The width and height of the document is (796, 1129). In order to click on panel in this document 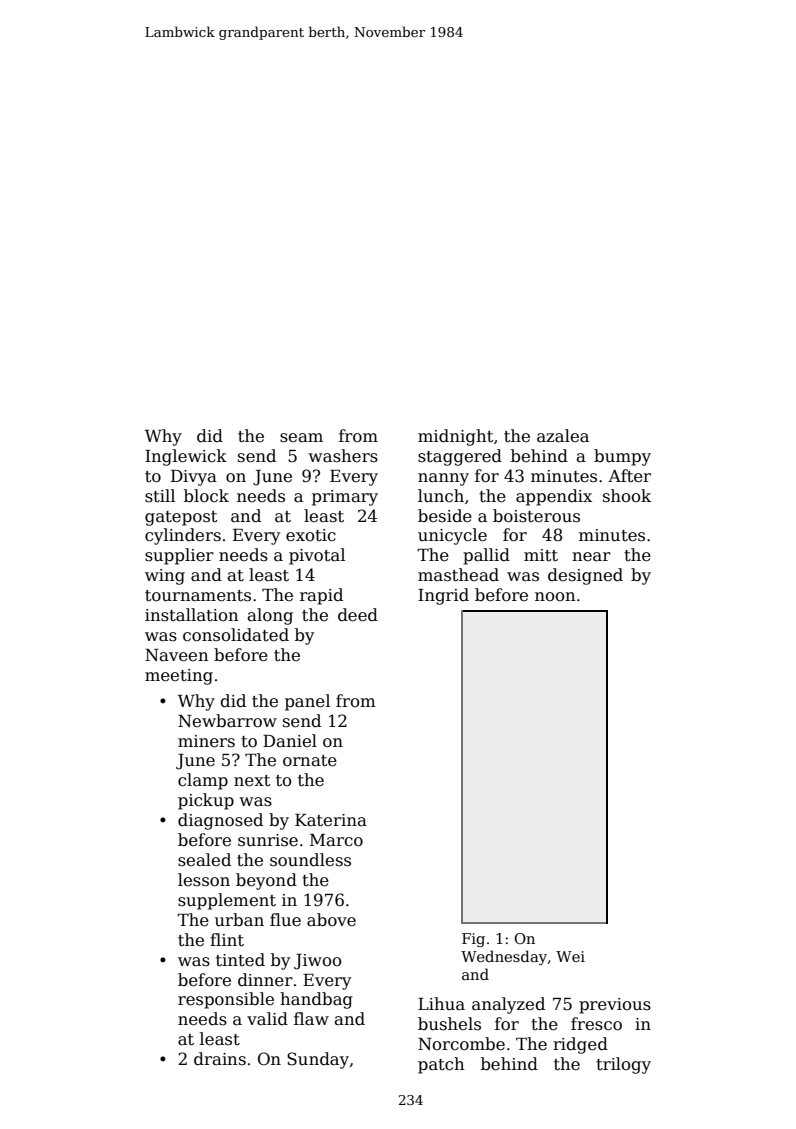, I will do `click(307, 702)`.
